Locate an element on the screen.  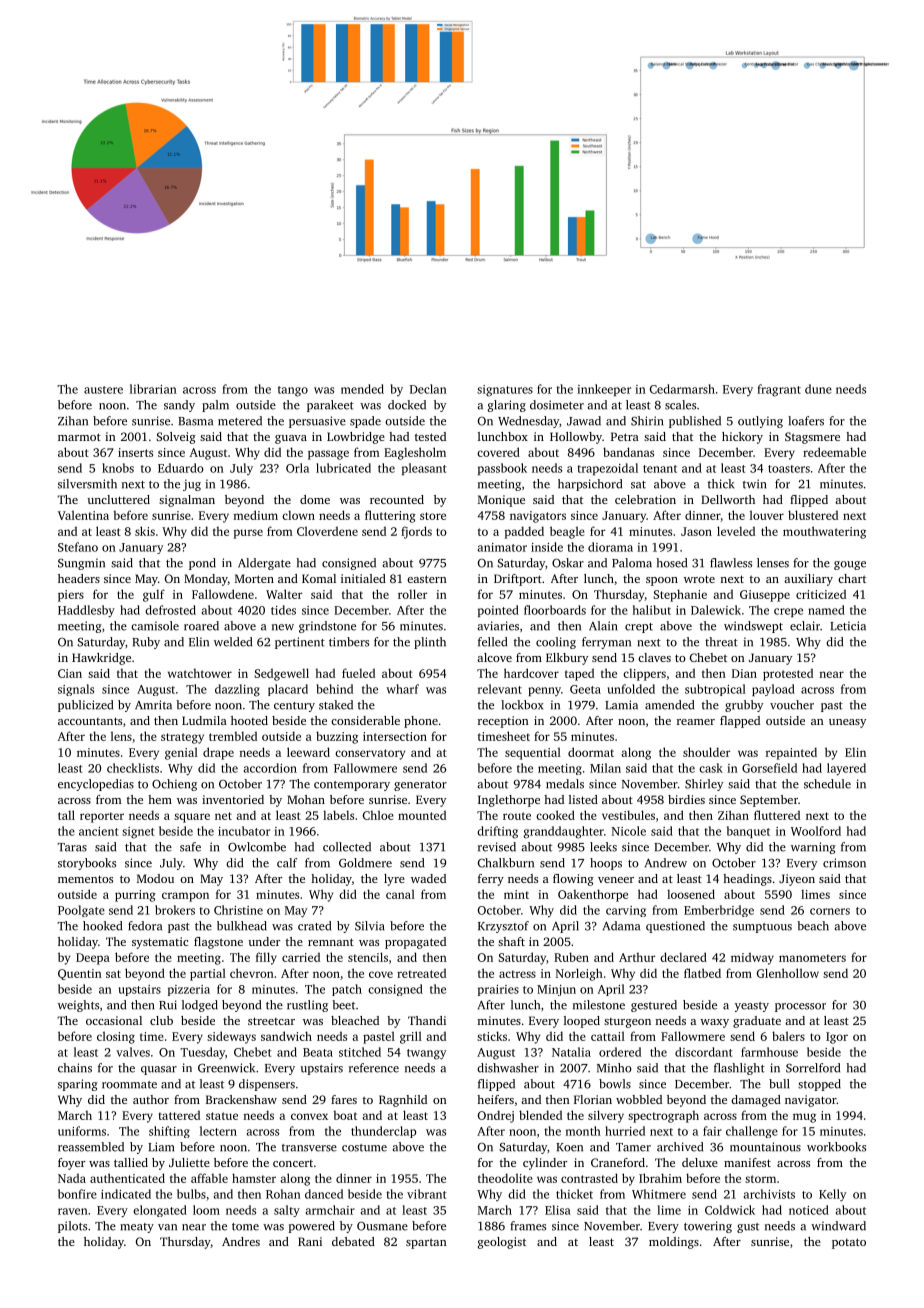
librarian is located at coordinates (153, 389).
